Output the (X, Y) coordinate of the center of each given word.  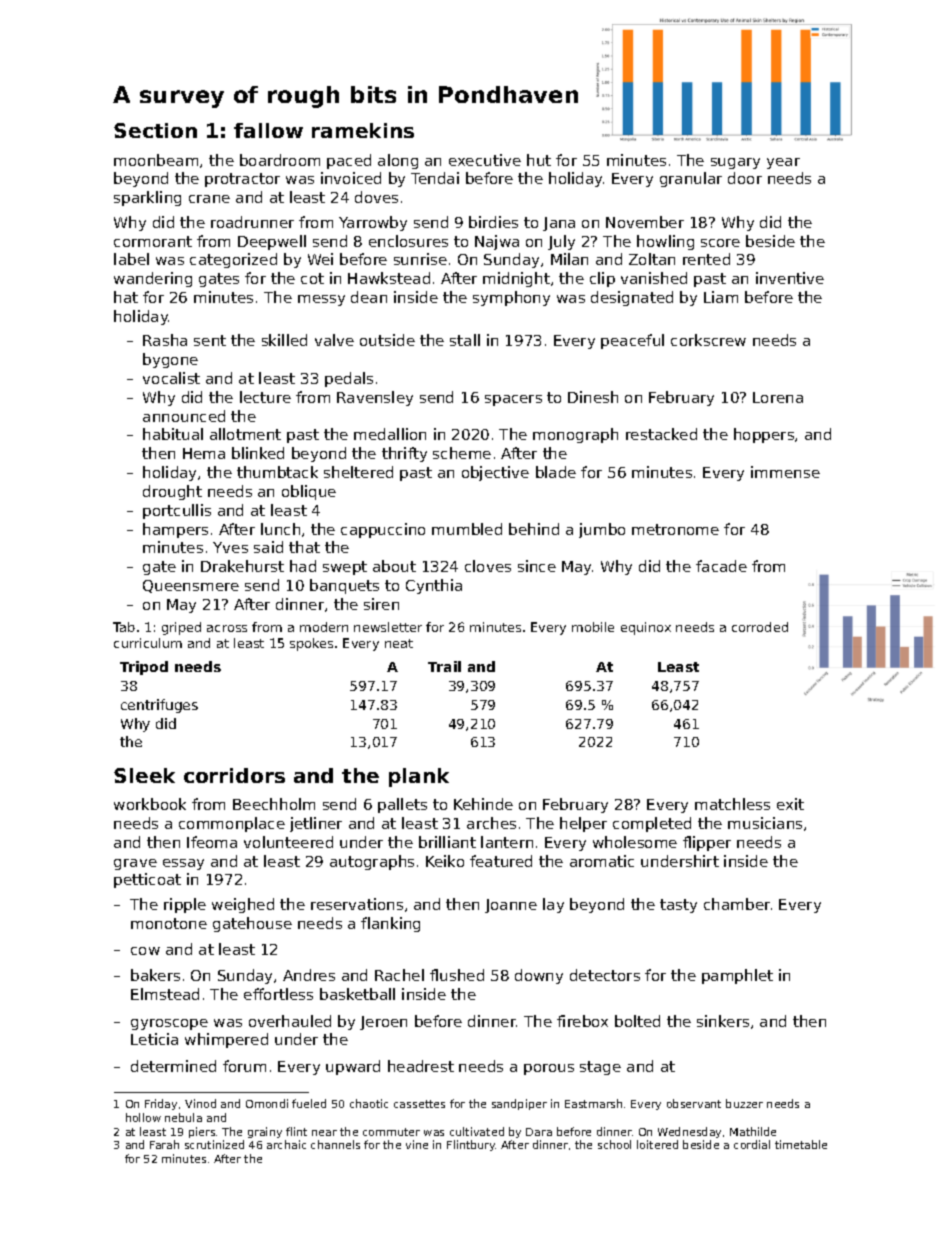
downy (539, 976)
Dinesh (593, 397)
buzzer (744, 1103)
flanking (390, 924)
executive (485, 160)
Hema (204, 453)
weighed (243, 905)
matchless (732, 804)
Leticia (154, 1039)
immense (785, 472)
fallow (268, 130)
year (783, 163)
